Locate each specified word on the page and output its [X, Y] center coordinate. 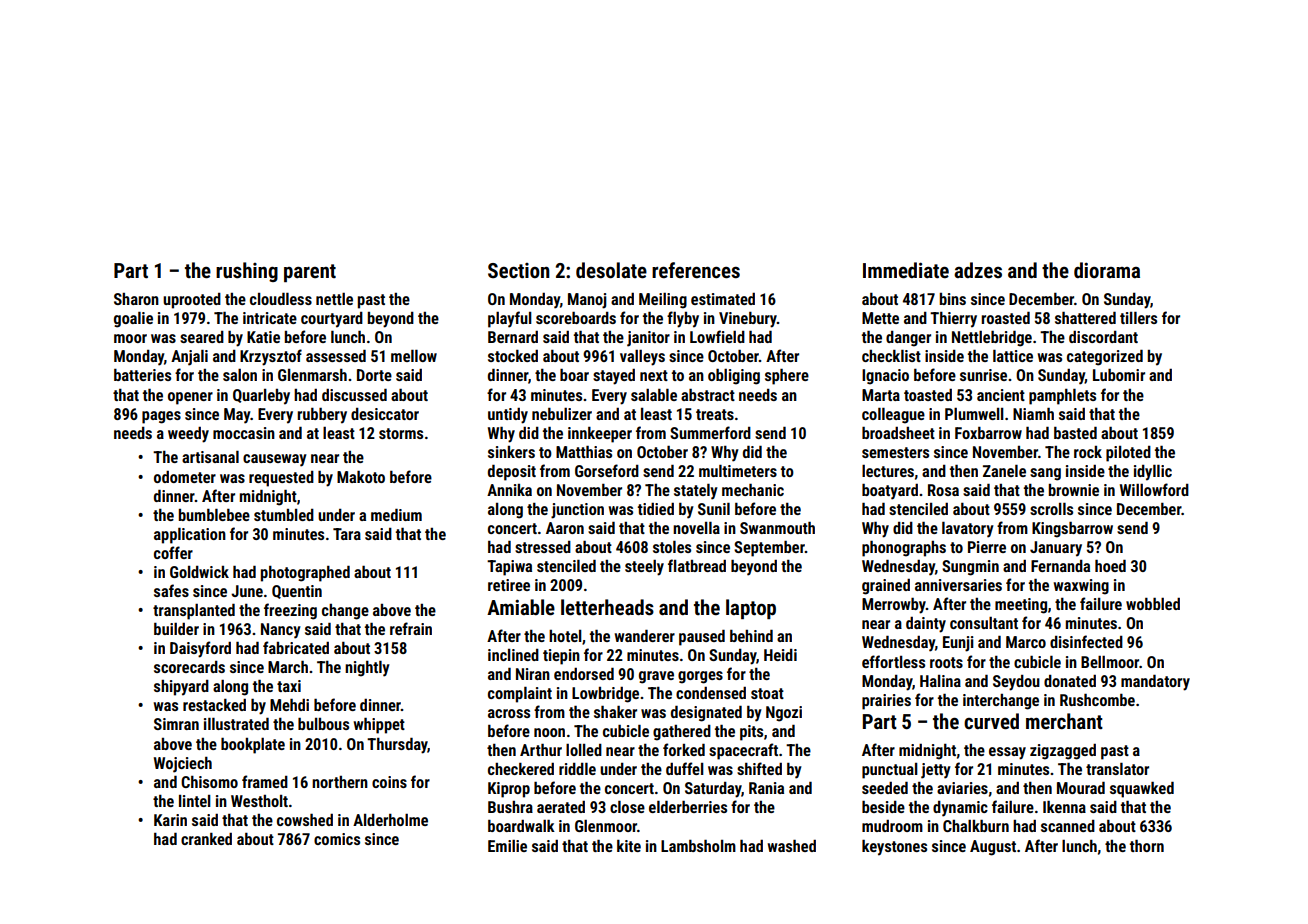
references [696, 270]
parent [310, 273]
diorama [1107, 270]
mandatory [1155, 682]
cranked [206, 839]
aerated [561, 807]
